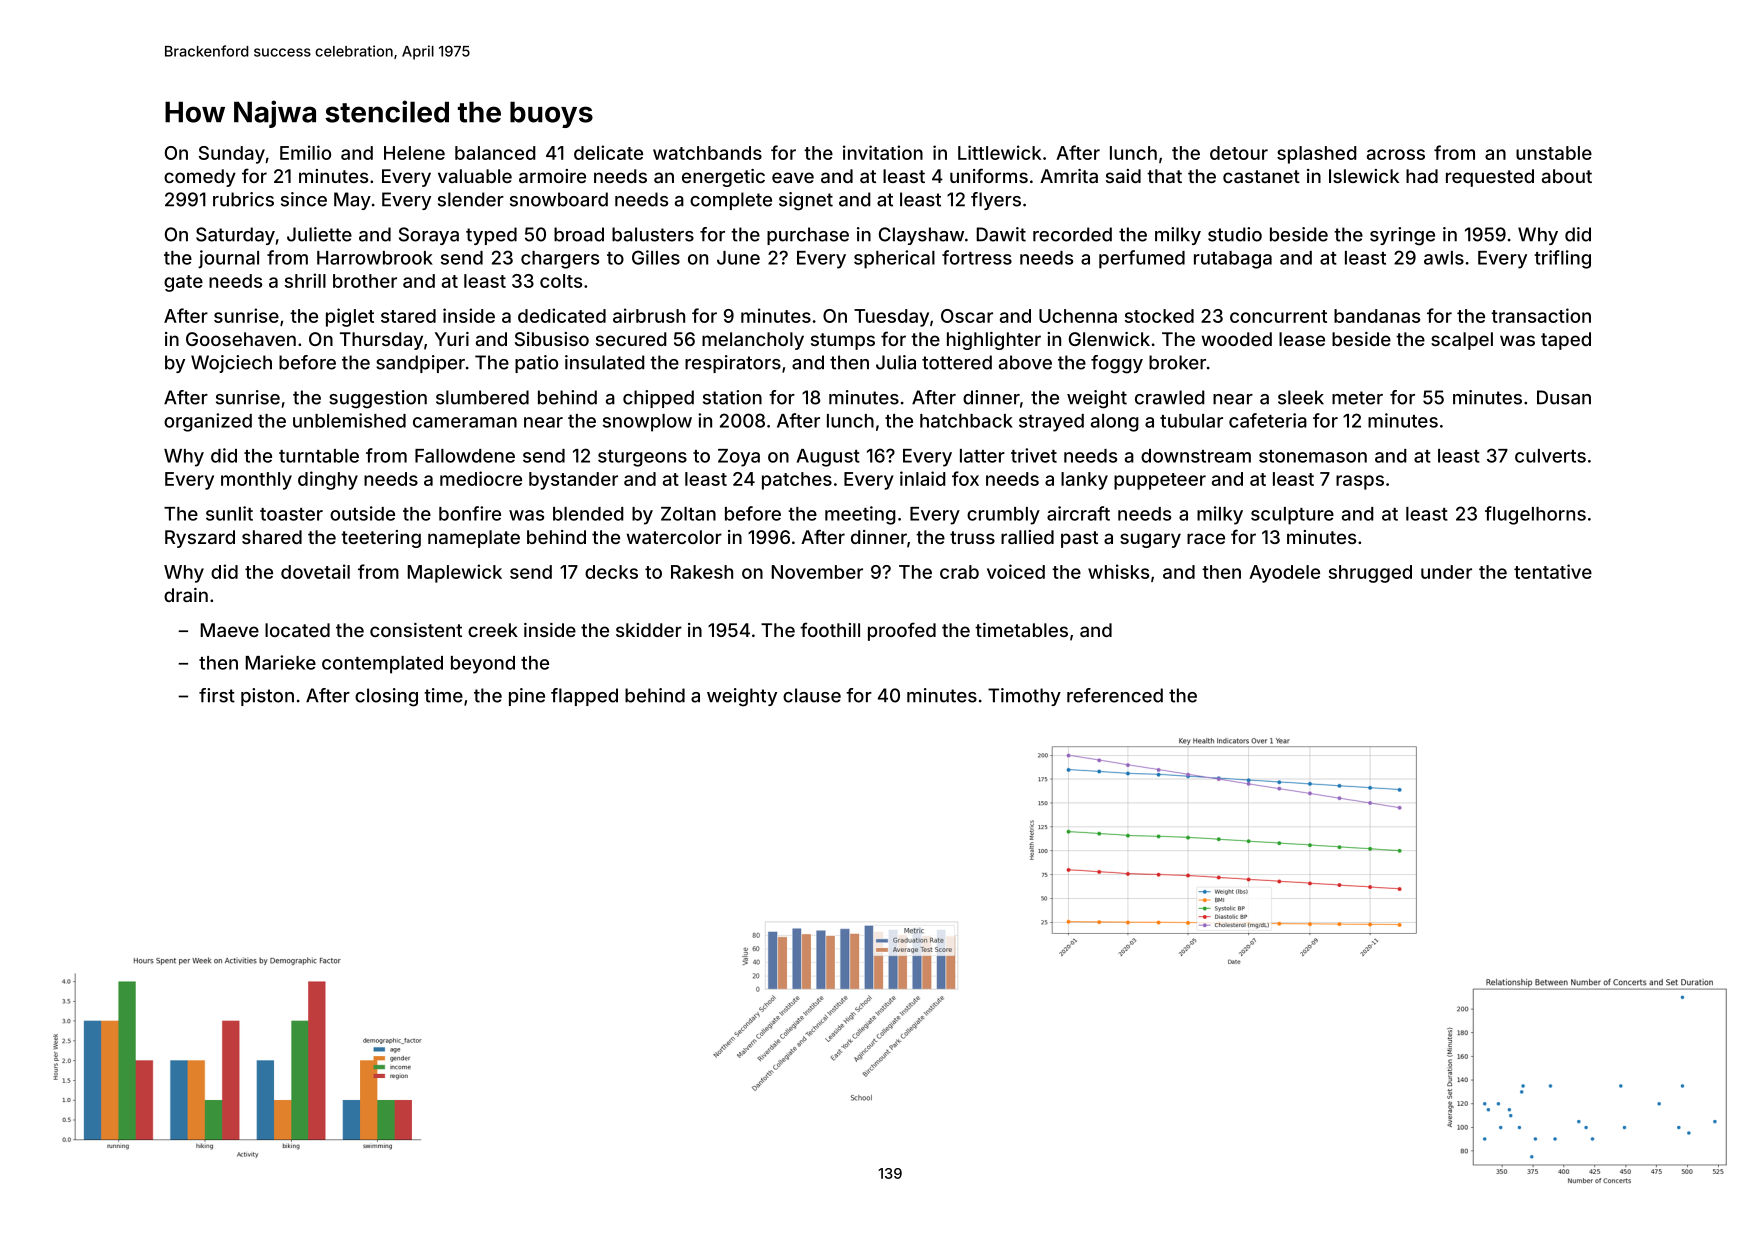  Describe the element at coordinates (1069, 176) in the screenshot. I see `Amrita` at that location.
